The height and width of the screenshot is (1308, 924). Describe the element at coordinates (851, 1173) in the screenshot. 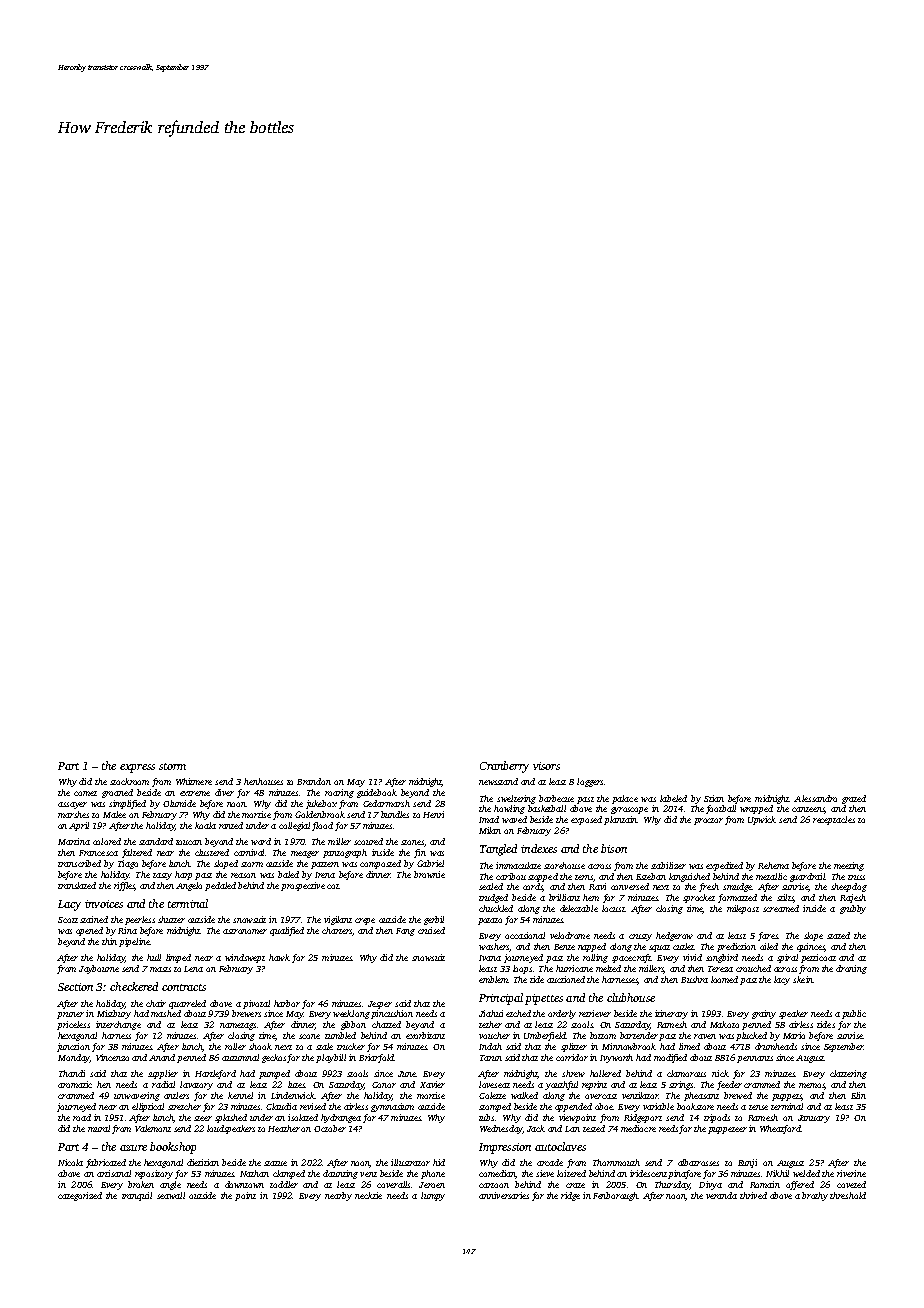

I see `riverine` at that location.
